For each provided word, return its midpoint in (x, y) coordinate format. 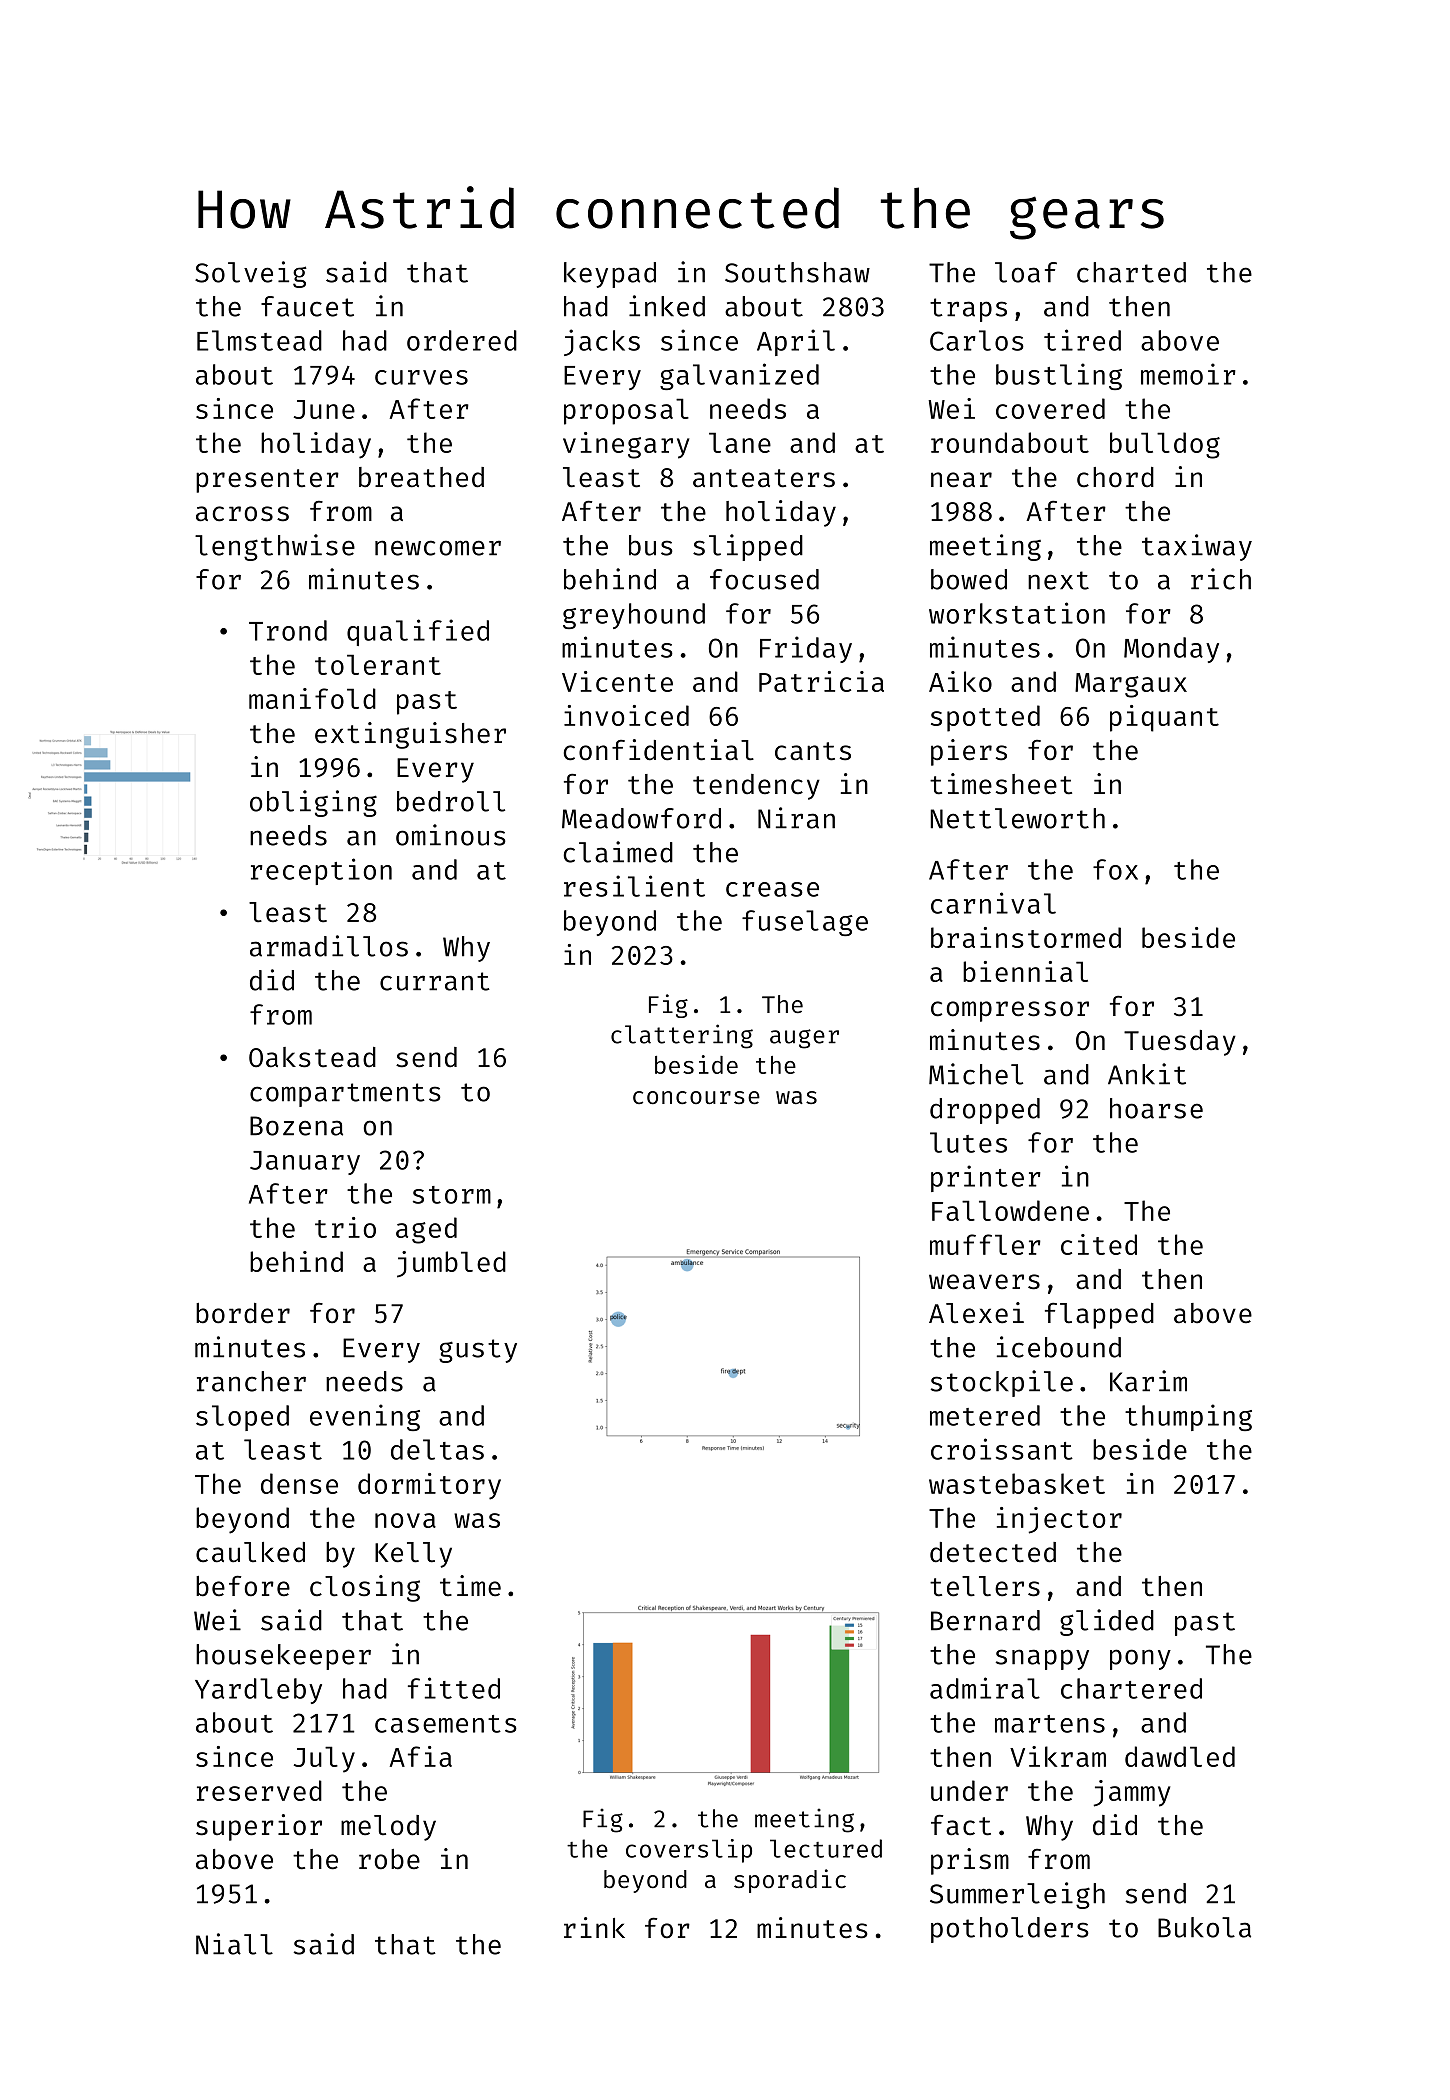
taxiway (1197, 547)
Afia (421, 1756)
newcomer (438, 548)
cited (1099, 1244)
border (243, 1313)
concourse (696, 1097)
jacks (602, 342)
